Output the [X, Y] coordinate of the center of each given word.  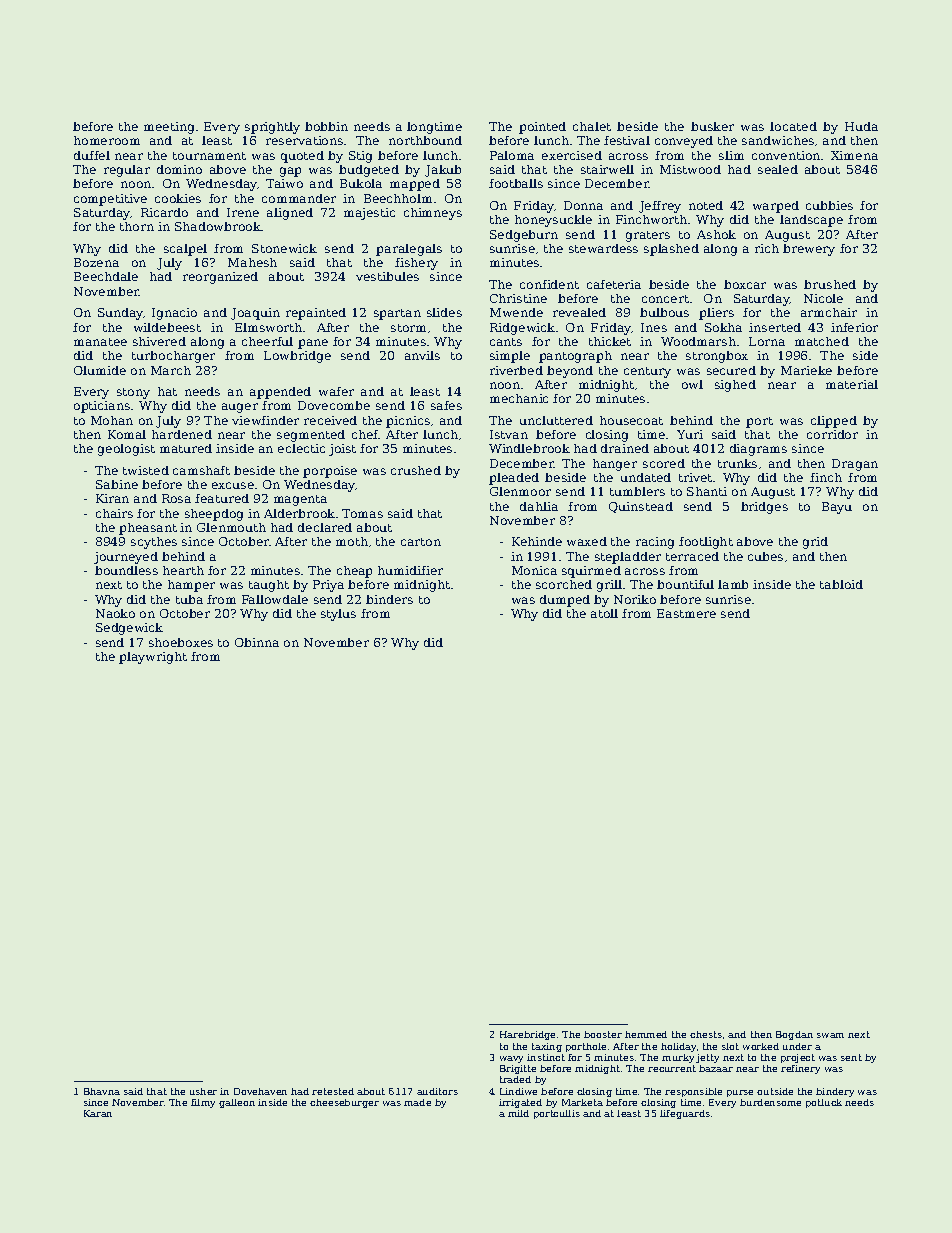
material [852, 384]
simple [510, 357]
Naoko [115, 613]
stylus [338, 615]
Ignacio [174, 314]
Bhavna [102, 1091]
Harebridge [527, 1035]
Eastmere [686, 613]
